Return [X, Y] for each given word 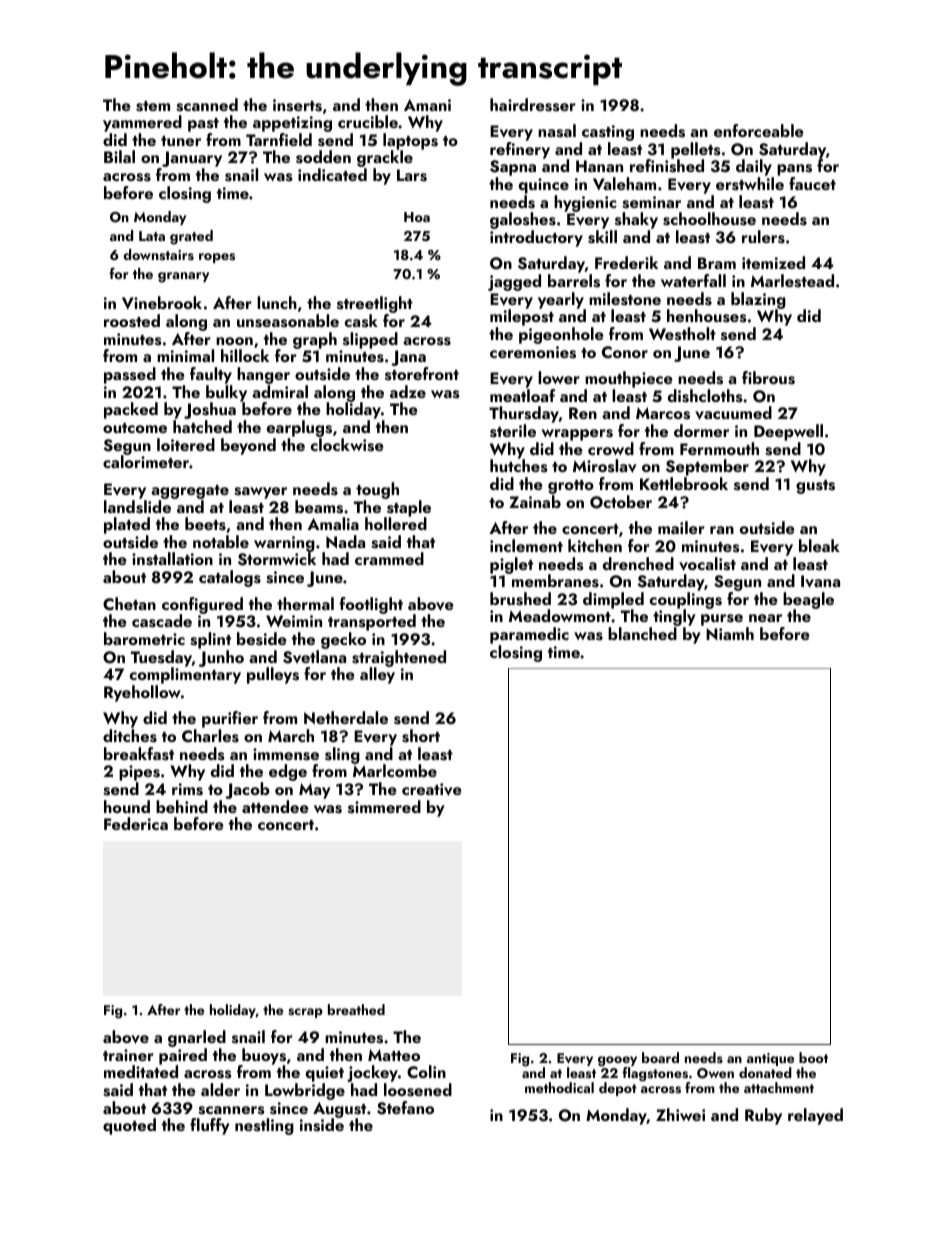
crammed [389, 558]
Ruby [763, 1116]
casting [608, 133]
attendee [275, 806]
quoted [129, 1126]
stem [153, 106]
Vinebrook [162, 302]
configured [202, 606]
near [765, 618]
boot [813, 1057]
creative [431, 789]
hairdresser [533, 105]
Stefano [405, 1108]
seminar [651, 202]
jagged [514, 282]
